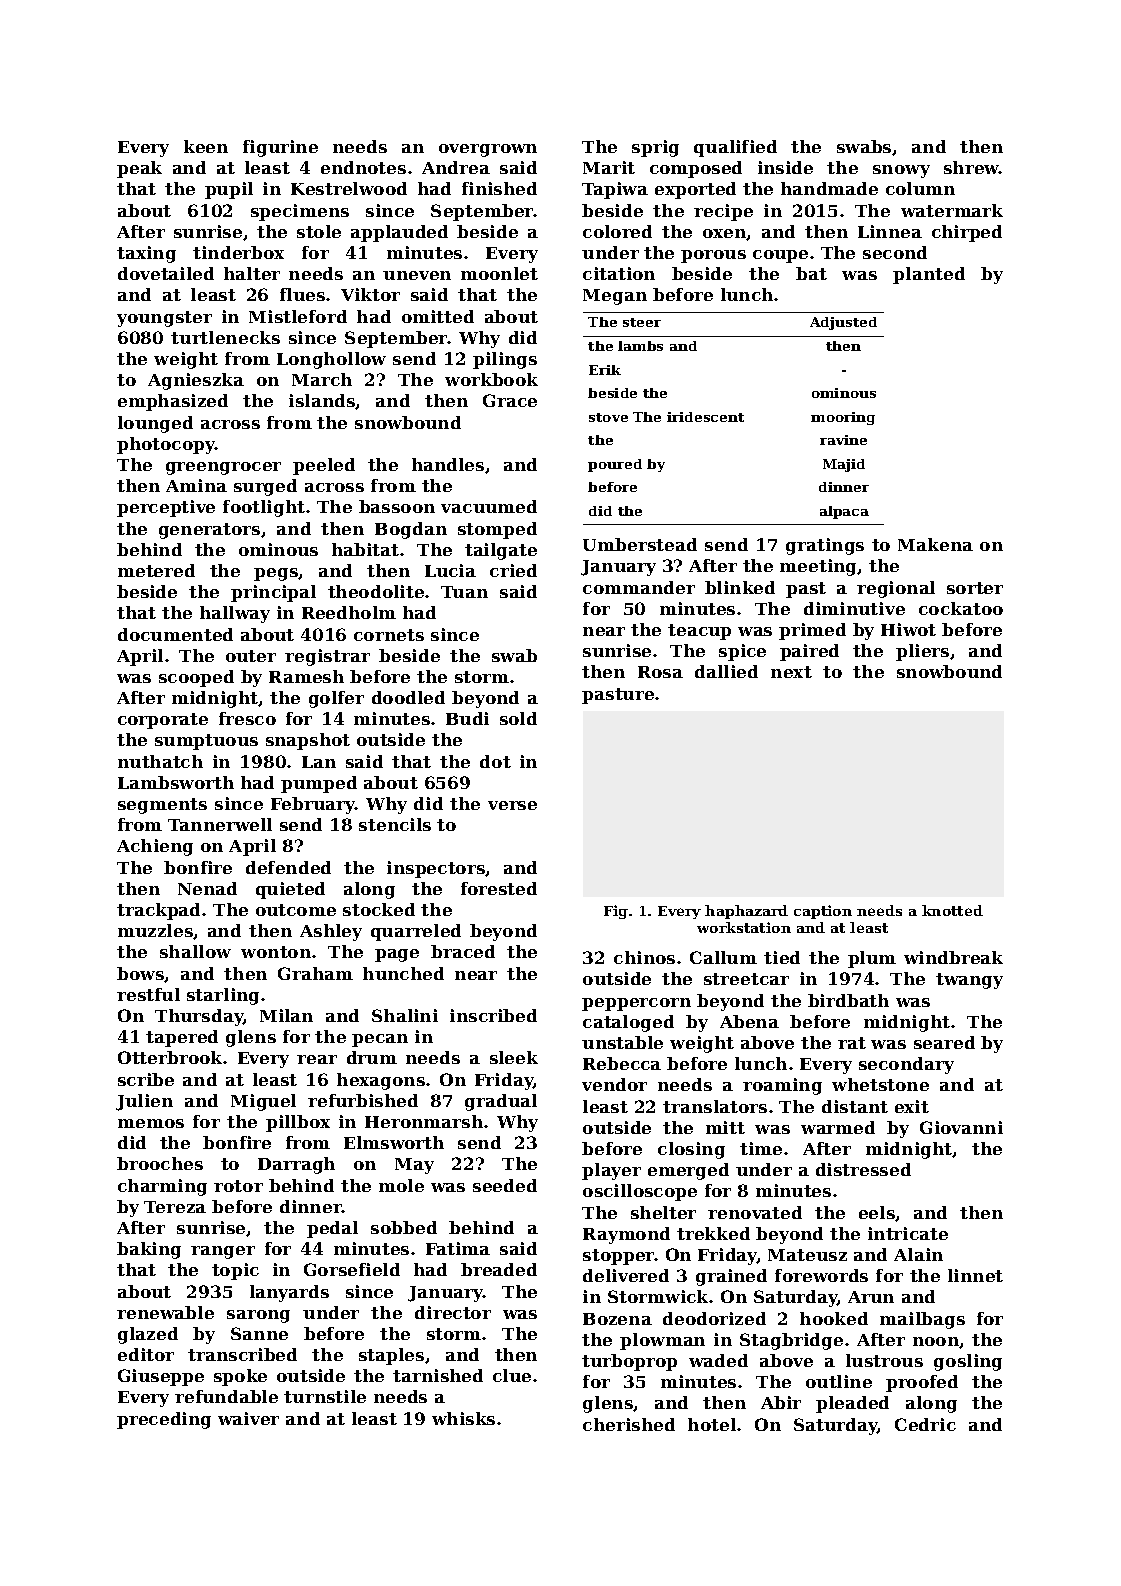 The image size is (1121, 1586). Describe the element at coordinates (908, 629) in the screenshot. I see `Hiwot` at that location.
